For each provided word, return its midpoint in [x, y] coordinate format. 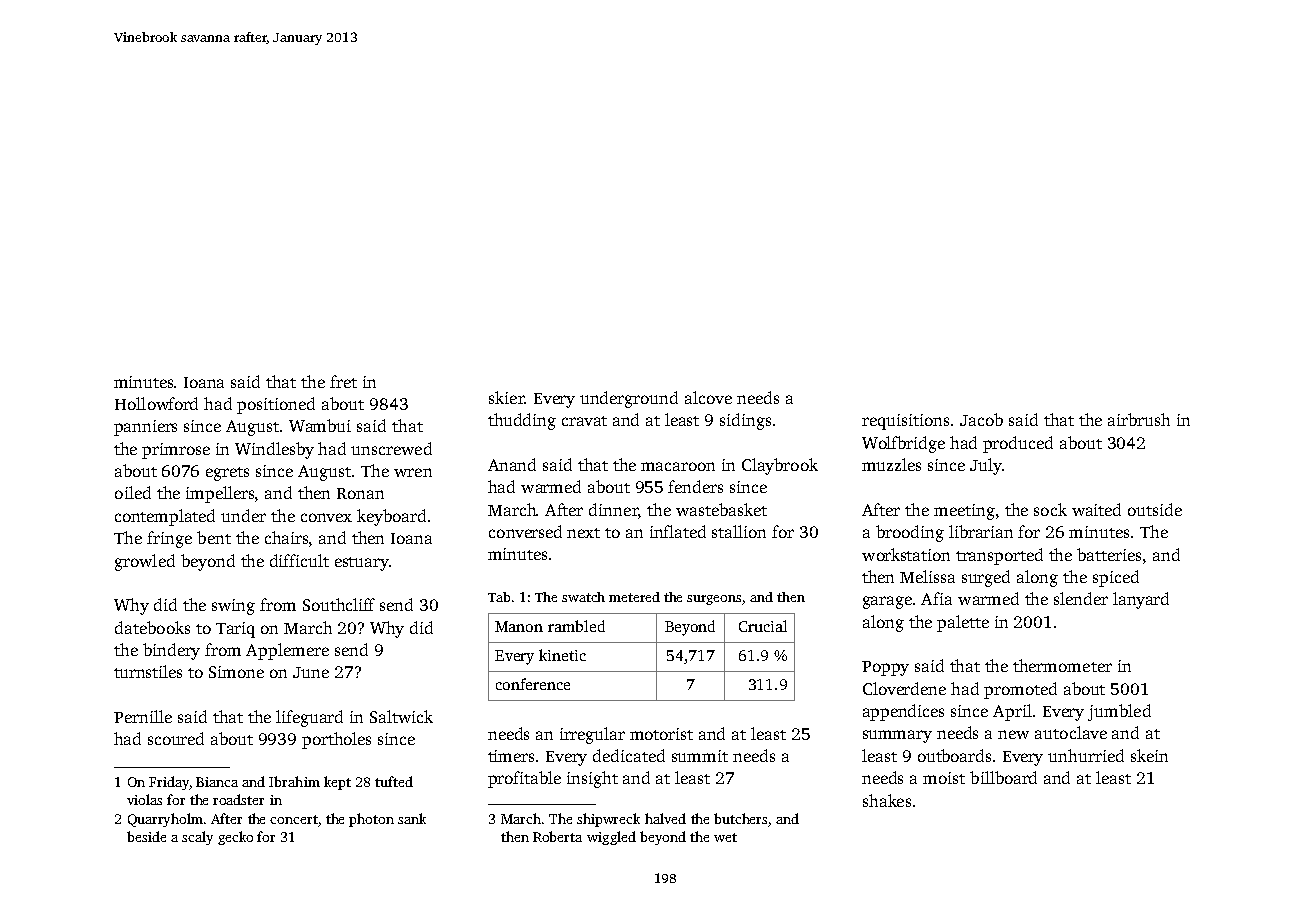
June [311, 672]
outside [1155, 509]
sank [412, 818]
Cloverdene [904, 688]
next [583, 533]
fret [343, 381]
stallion [739, 531]
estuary [362, 564]
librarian [981, 531]
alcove [708, 397]
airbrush [1139, 419]
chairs [286, 537]
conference [533, 684]
